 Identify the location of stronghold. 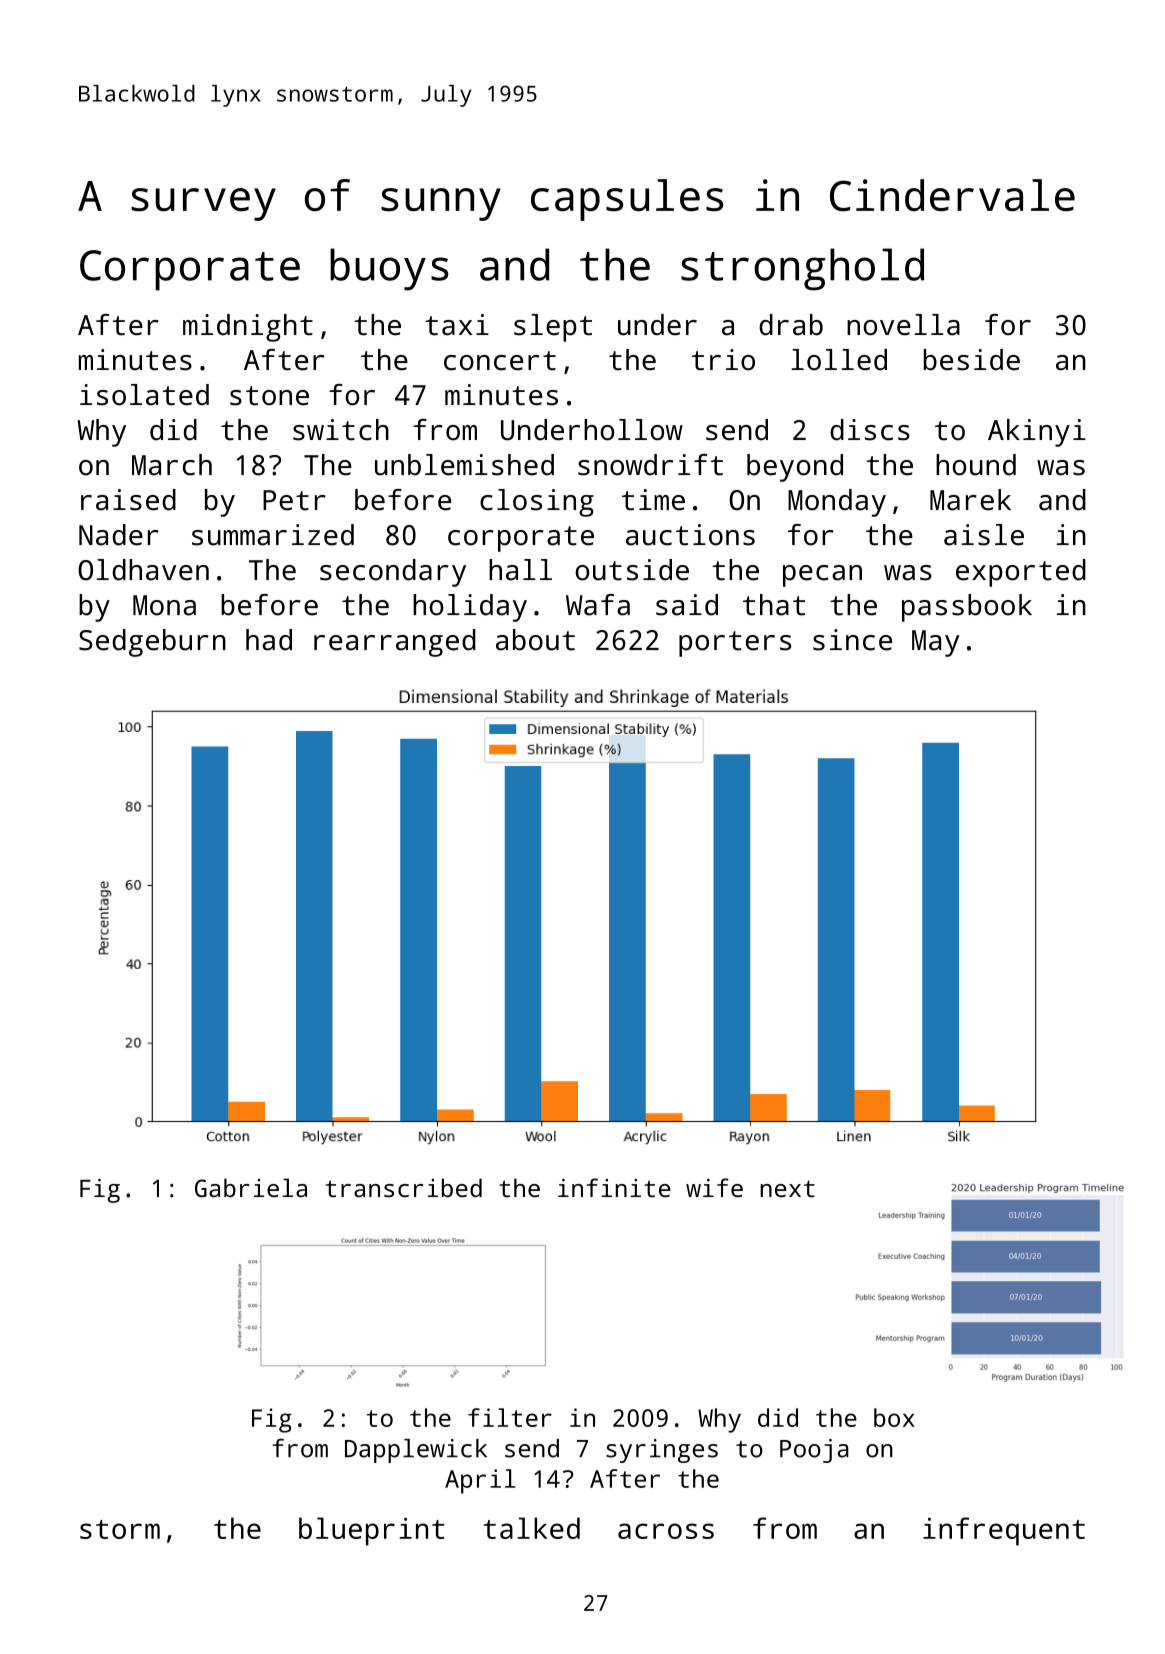
(802, 269).
